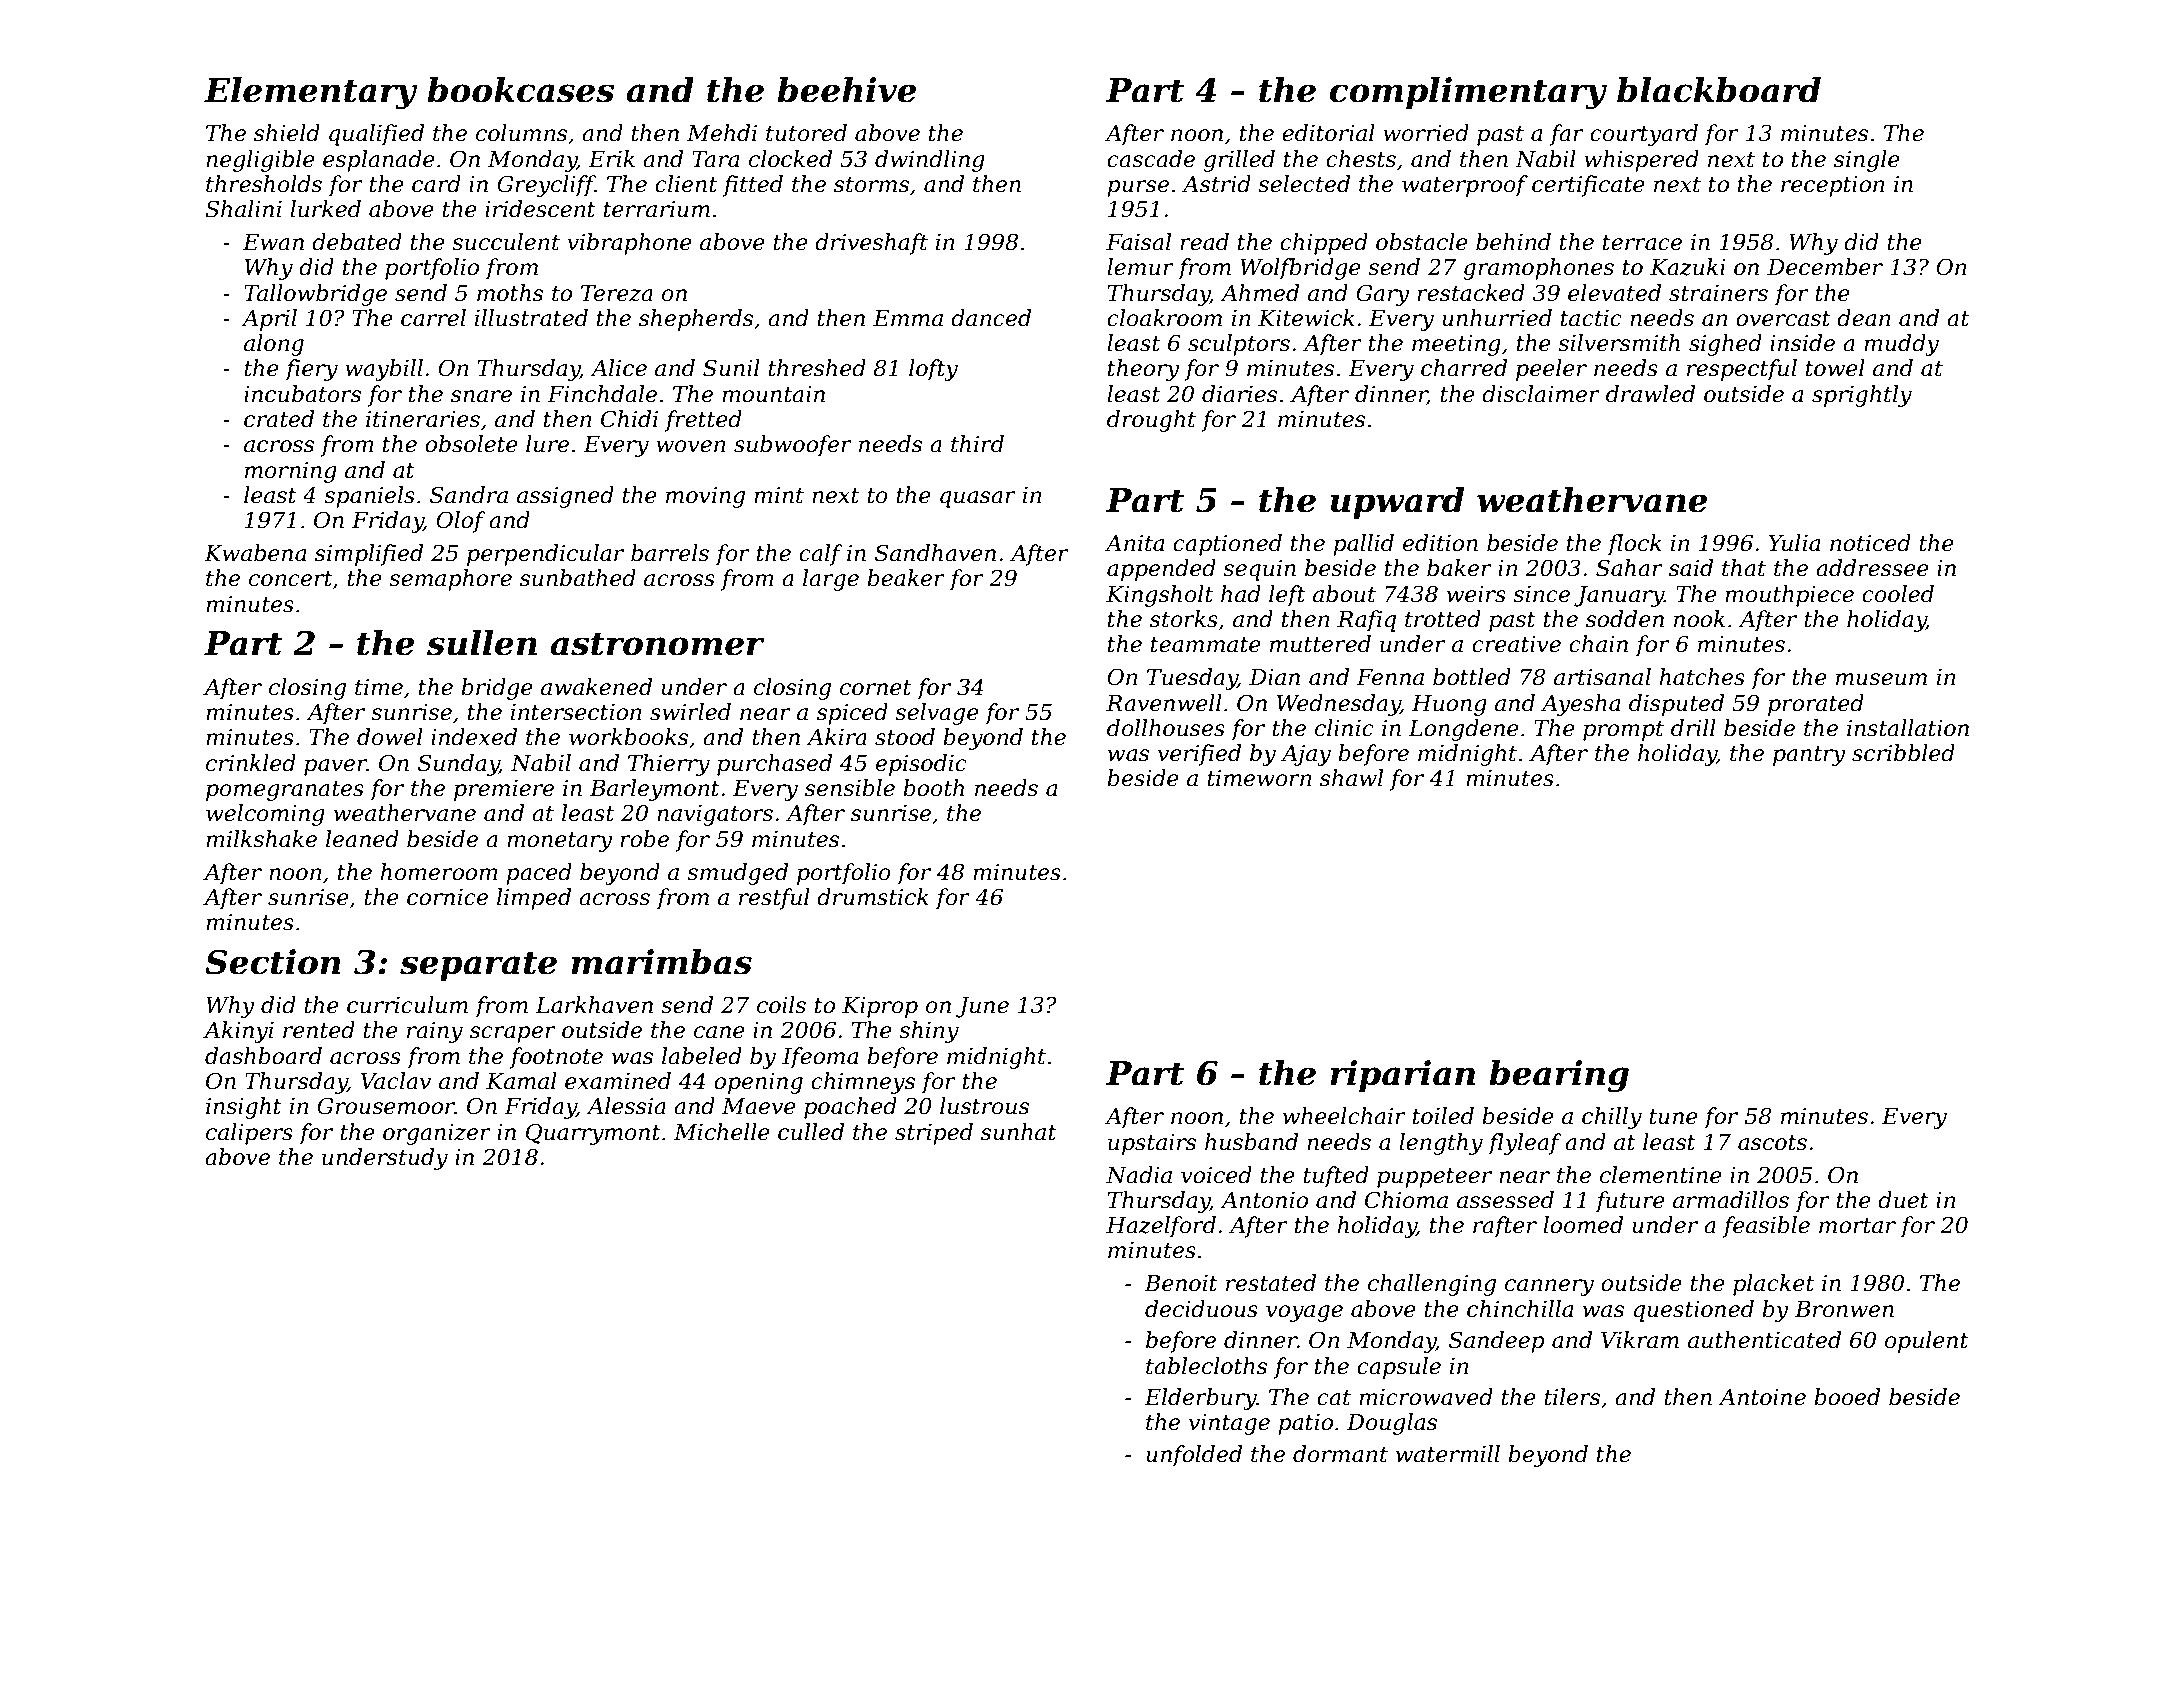 The width and height of the image is (2178, 1683). What do you see at coordinates (1134, 543) in the image?
I see `Anita` at bounding box center [1134, 543].
